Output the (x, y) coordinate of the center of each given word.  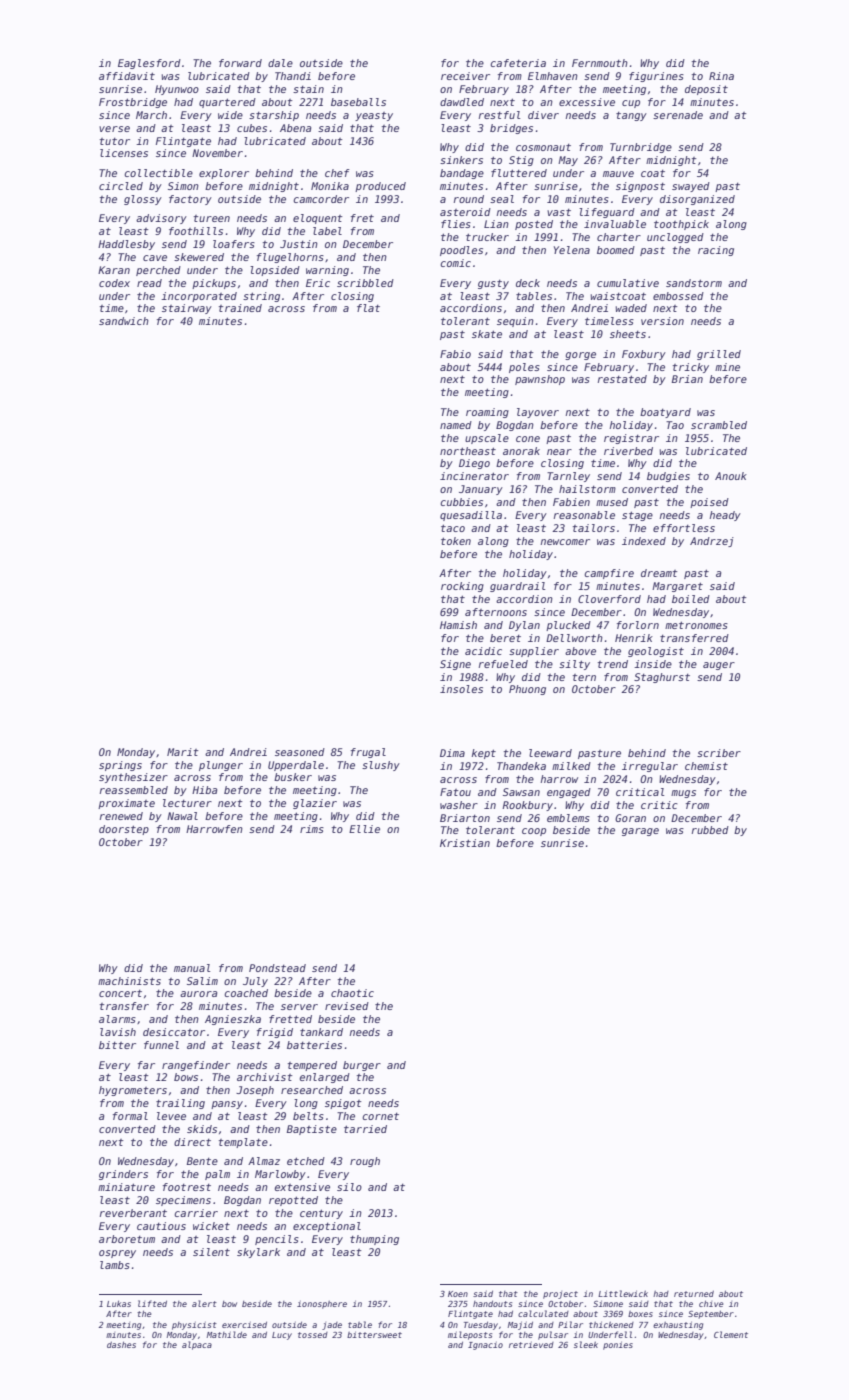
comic (455, 263)
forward (240, 63)
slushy (381, 766)
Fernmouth (600, 63)
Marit (183, 752)
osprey (117, 1254)
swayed (691, 187)
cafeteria (518, 63)
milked (571, 766)
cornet (380, 1116)
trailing (180, 1104)
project (560, 1295)
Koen (458, 1294)
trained (240, 308)
